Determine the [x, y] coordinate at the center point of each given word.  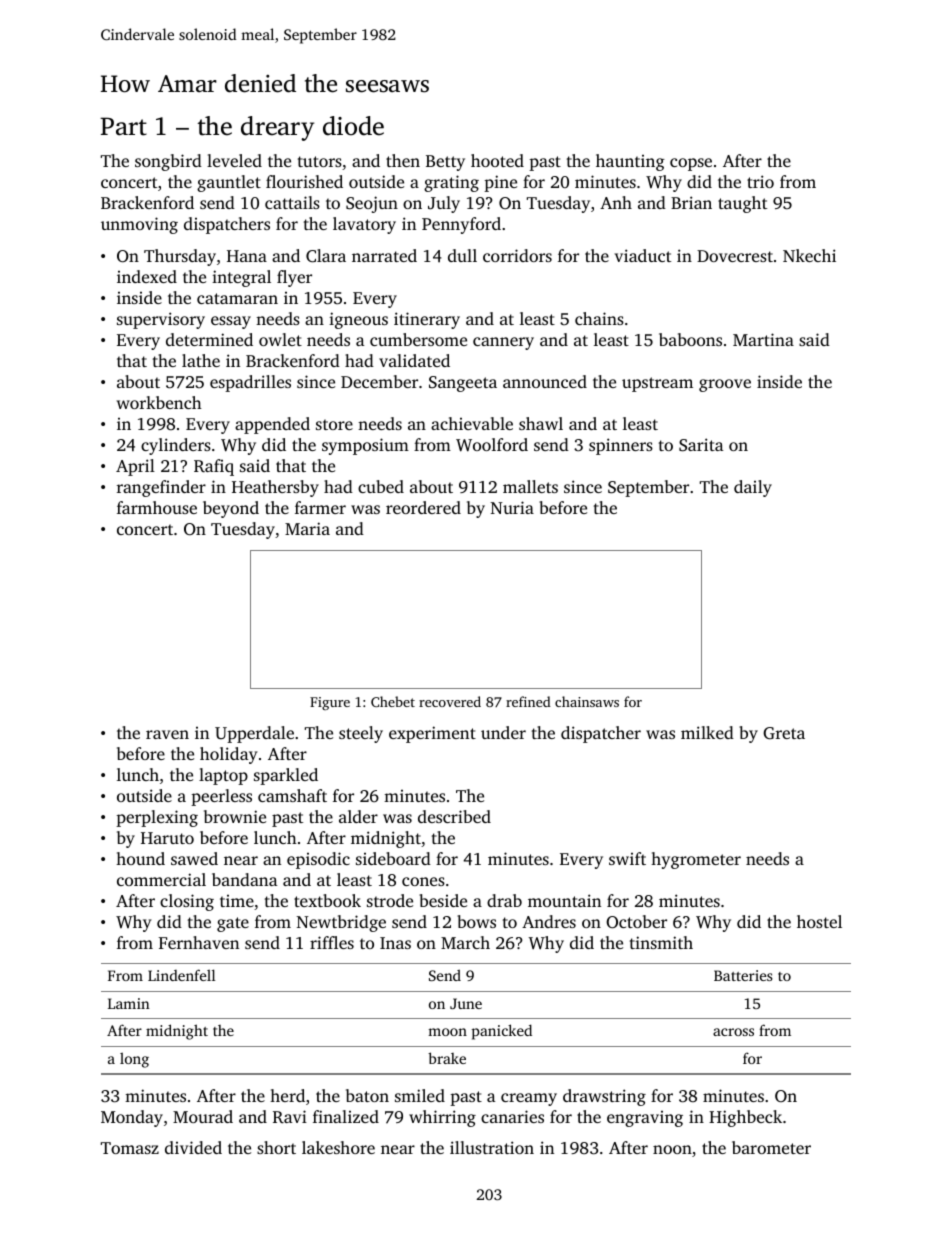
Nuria [512, 507]
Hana [247, 256]
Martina [763, 339]
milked [707, 732]
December [379, 381]
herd [287, 1095]
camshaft [292, 795]
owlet [280, 339]
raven [167, 734]
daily [753, 488]
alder [358, 816]
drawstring [604, 1097]
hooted [497, 160]
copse [691, 164]
